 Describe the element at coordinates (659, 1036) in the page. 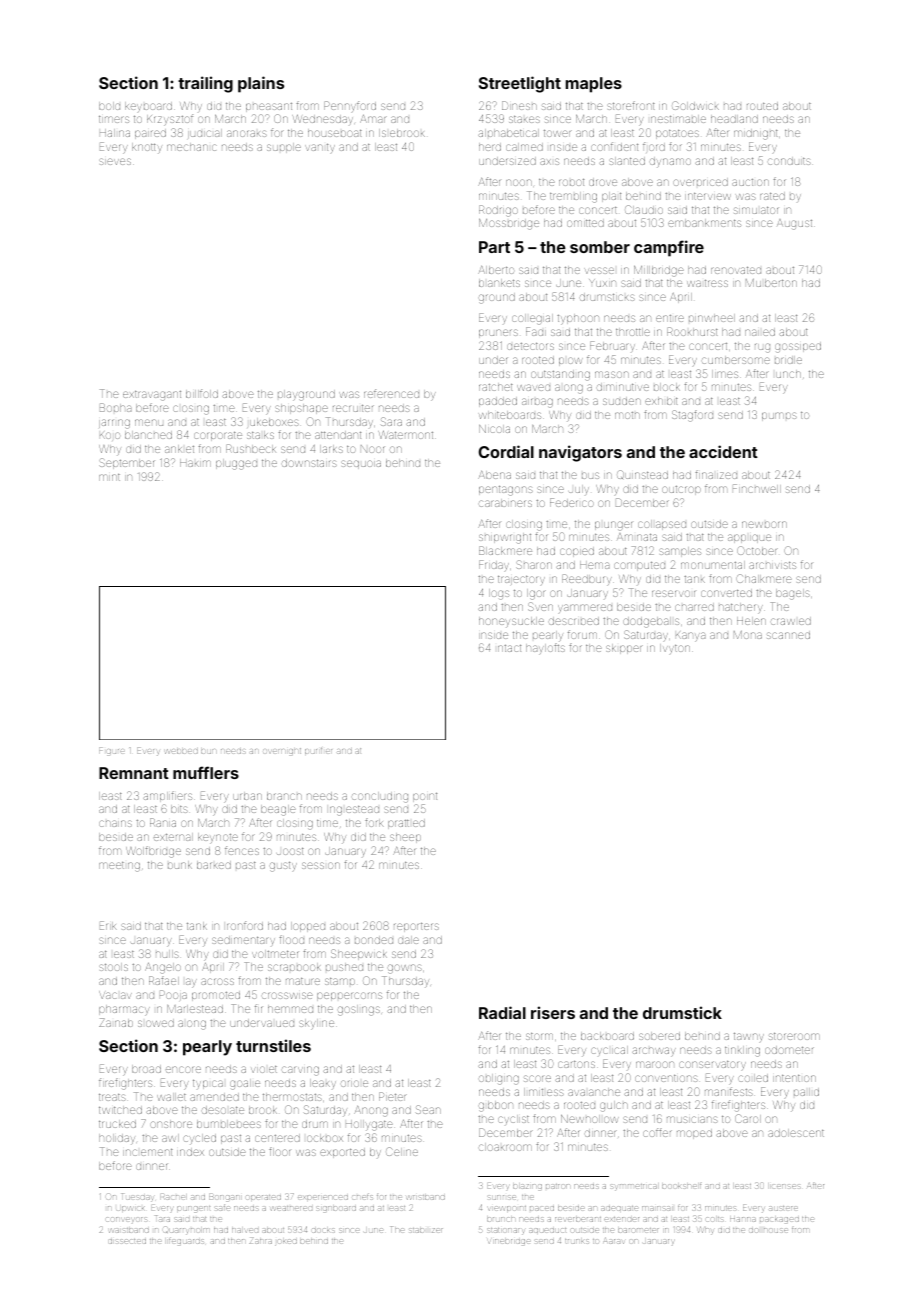

I see `sobered` at that location.
